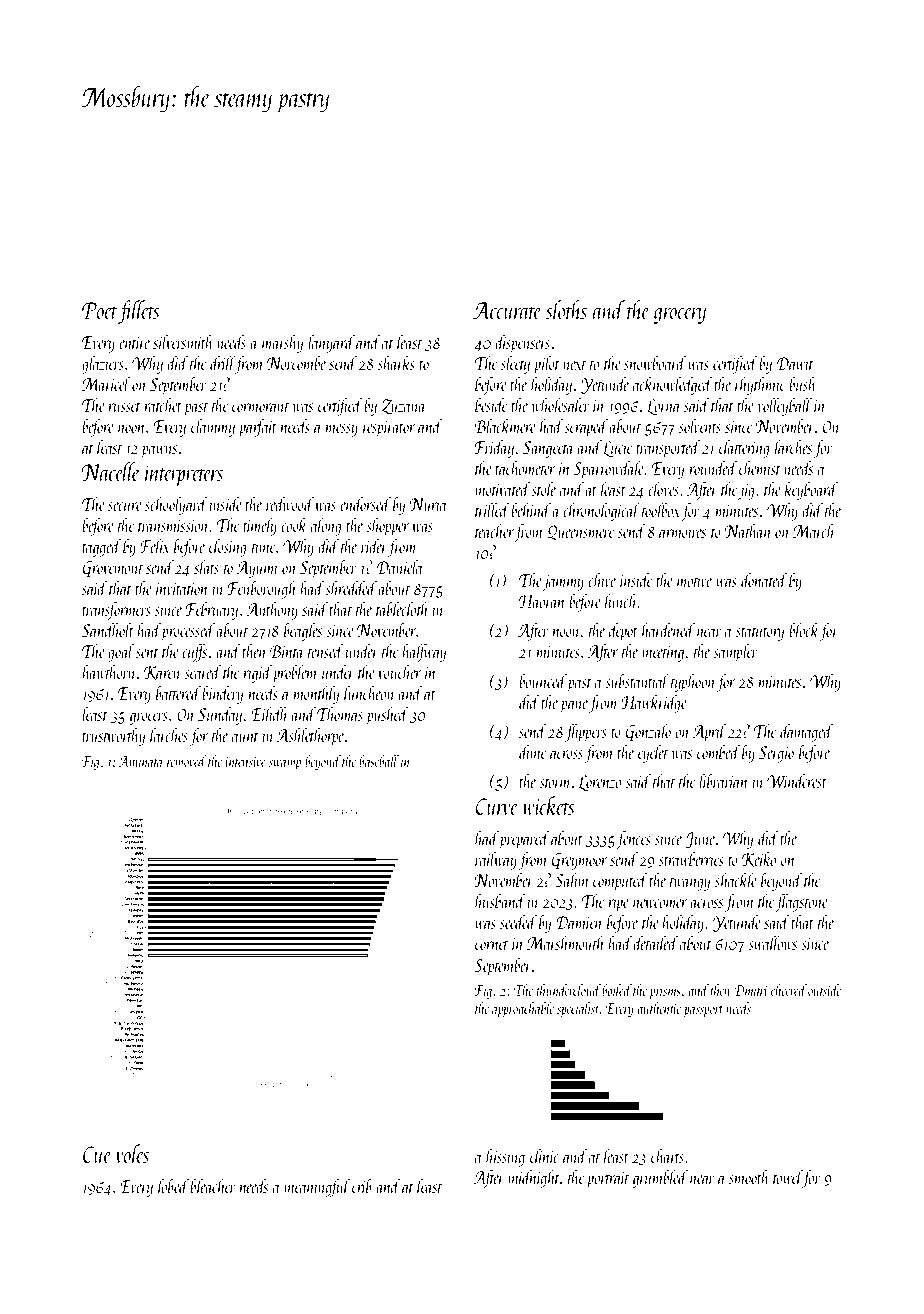  Describe the element at coordinates (660, 1179) in the screenshot. I see `grumbled` at that location.
